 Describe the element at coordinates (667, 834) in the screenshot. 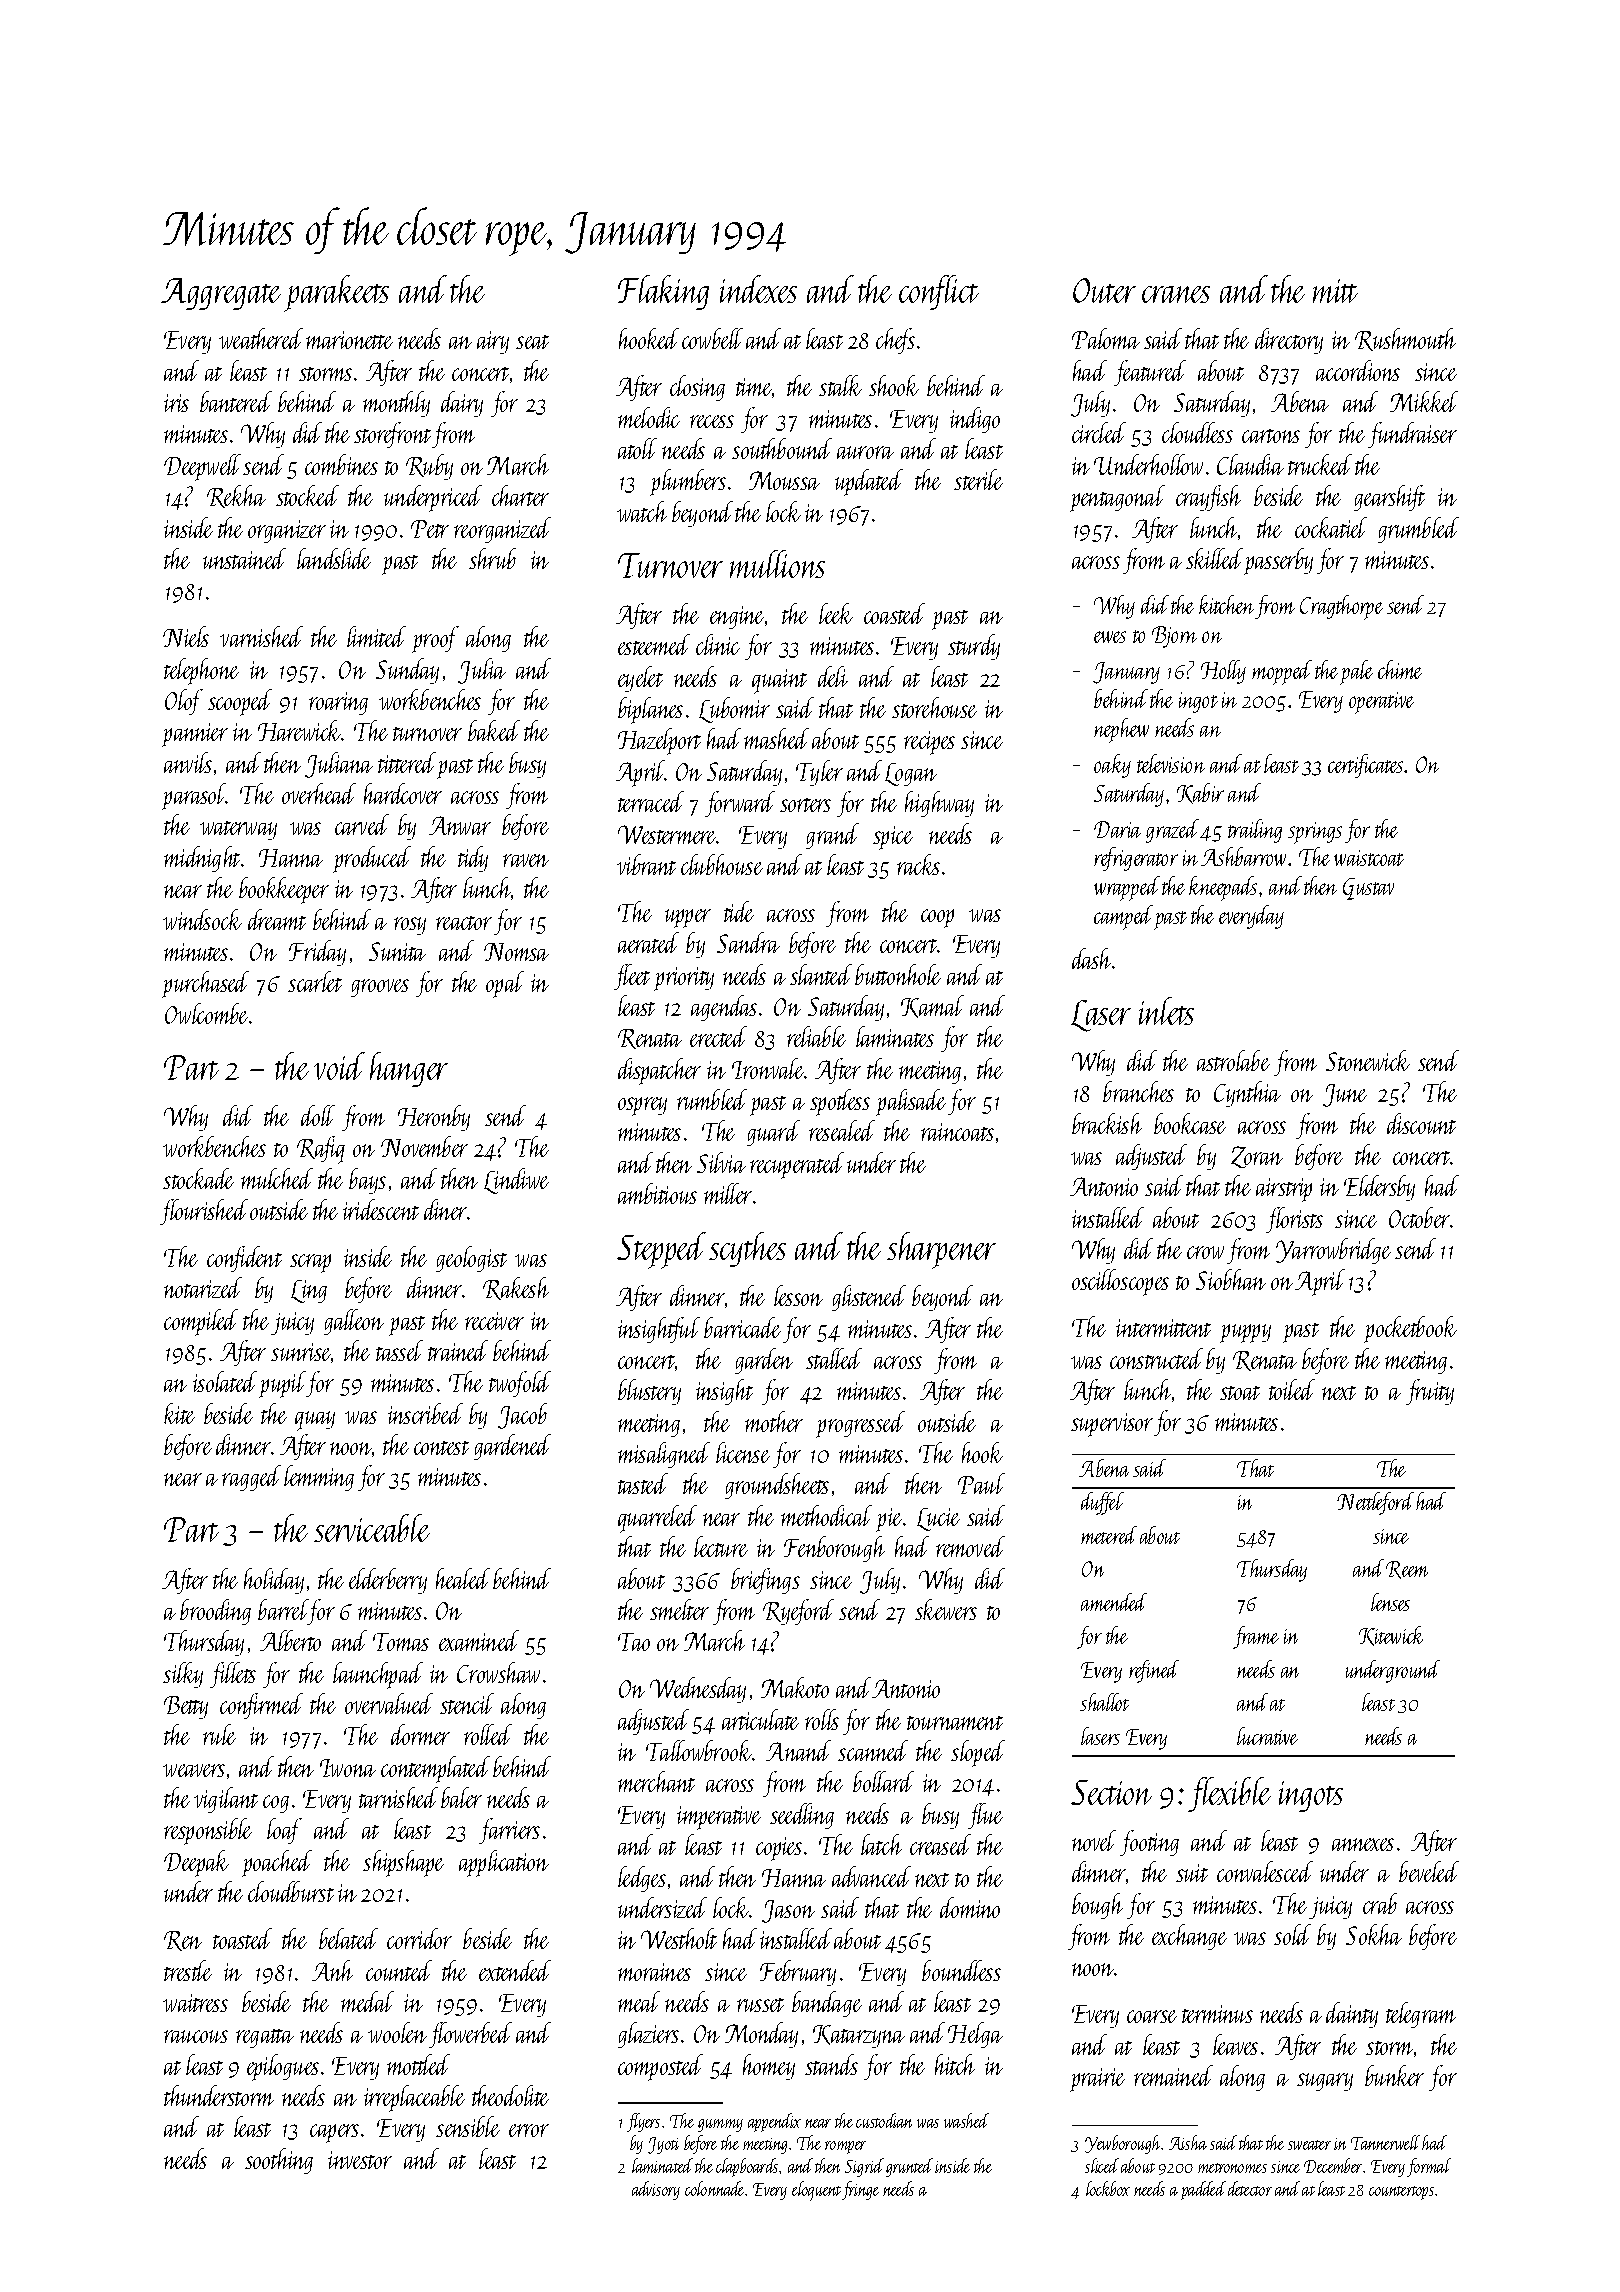

I see `Westermere` at that location.
